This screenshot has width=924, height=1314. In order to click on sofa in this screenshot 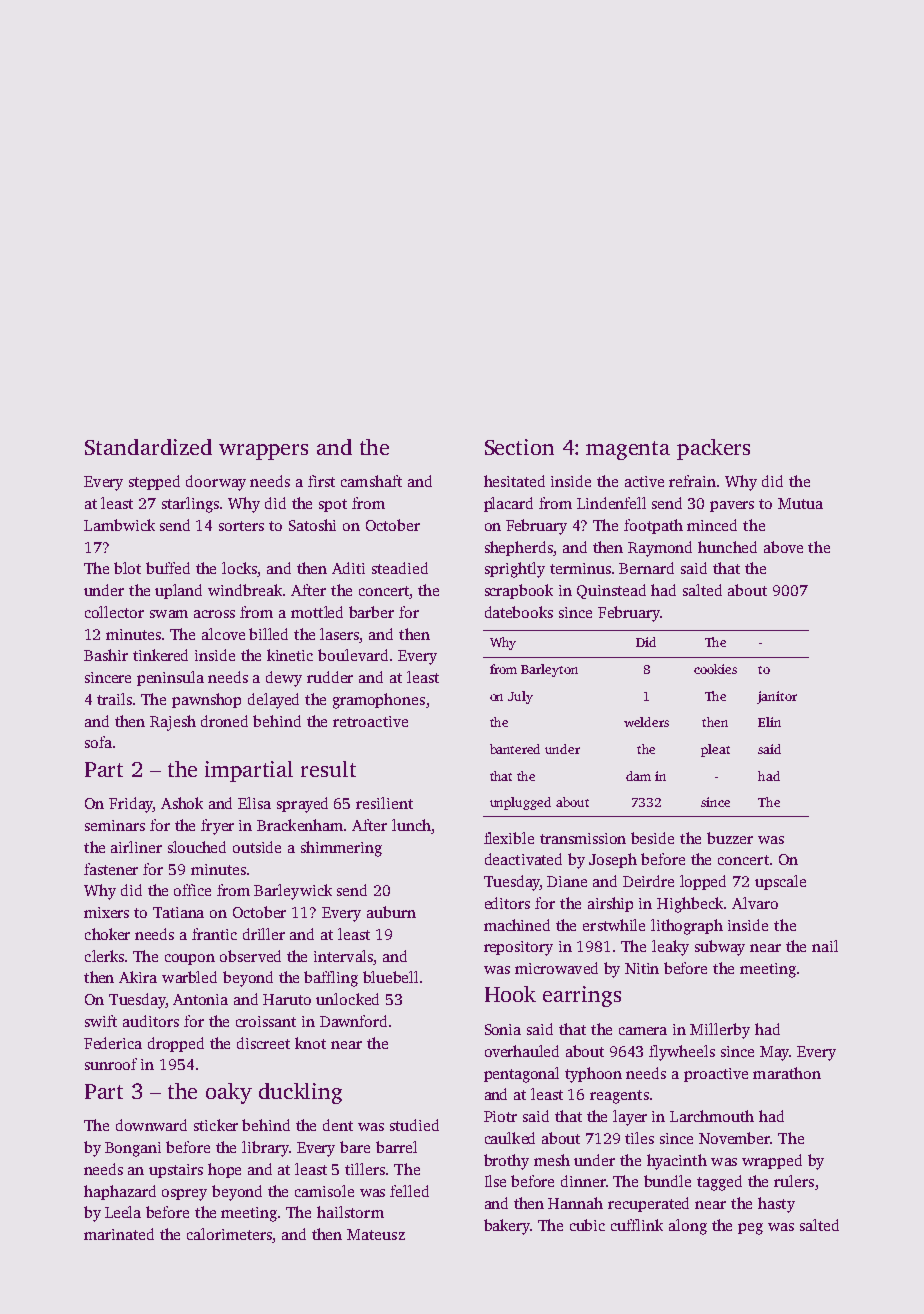, I will do `click(98, 742)`.
